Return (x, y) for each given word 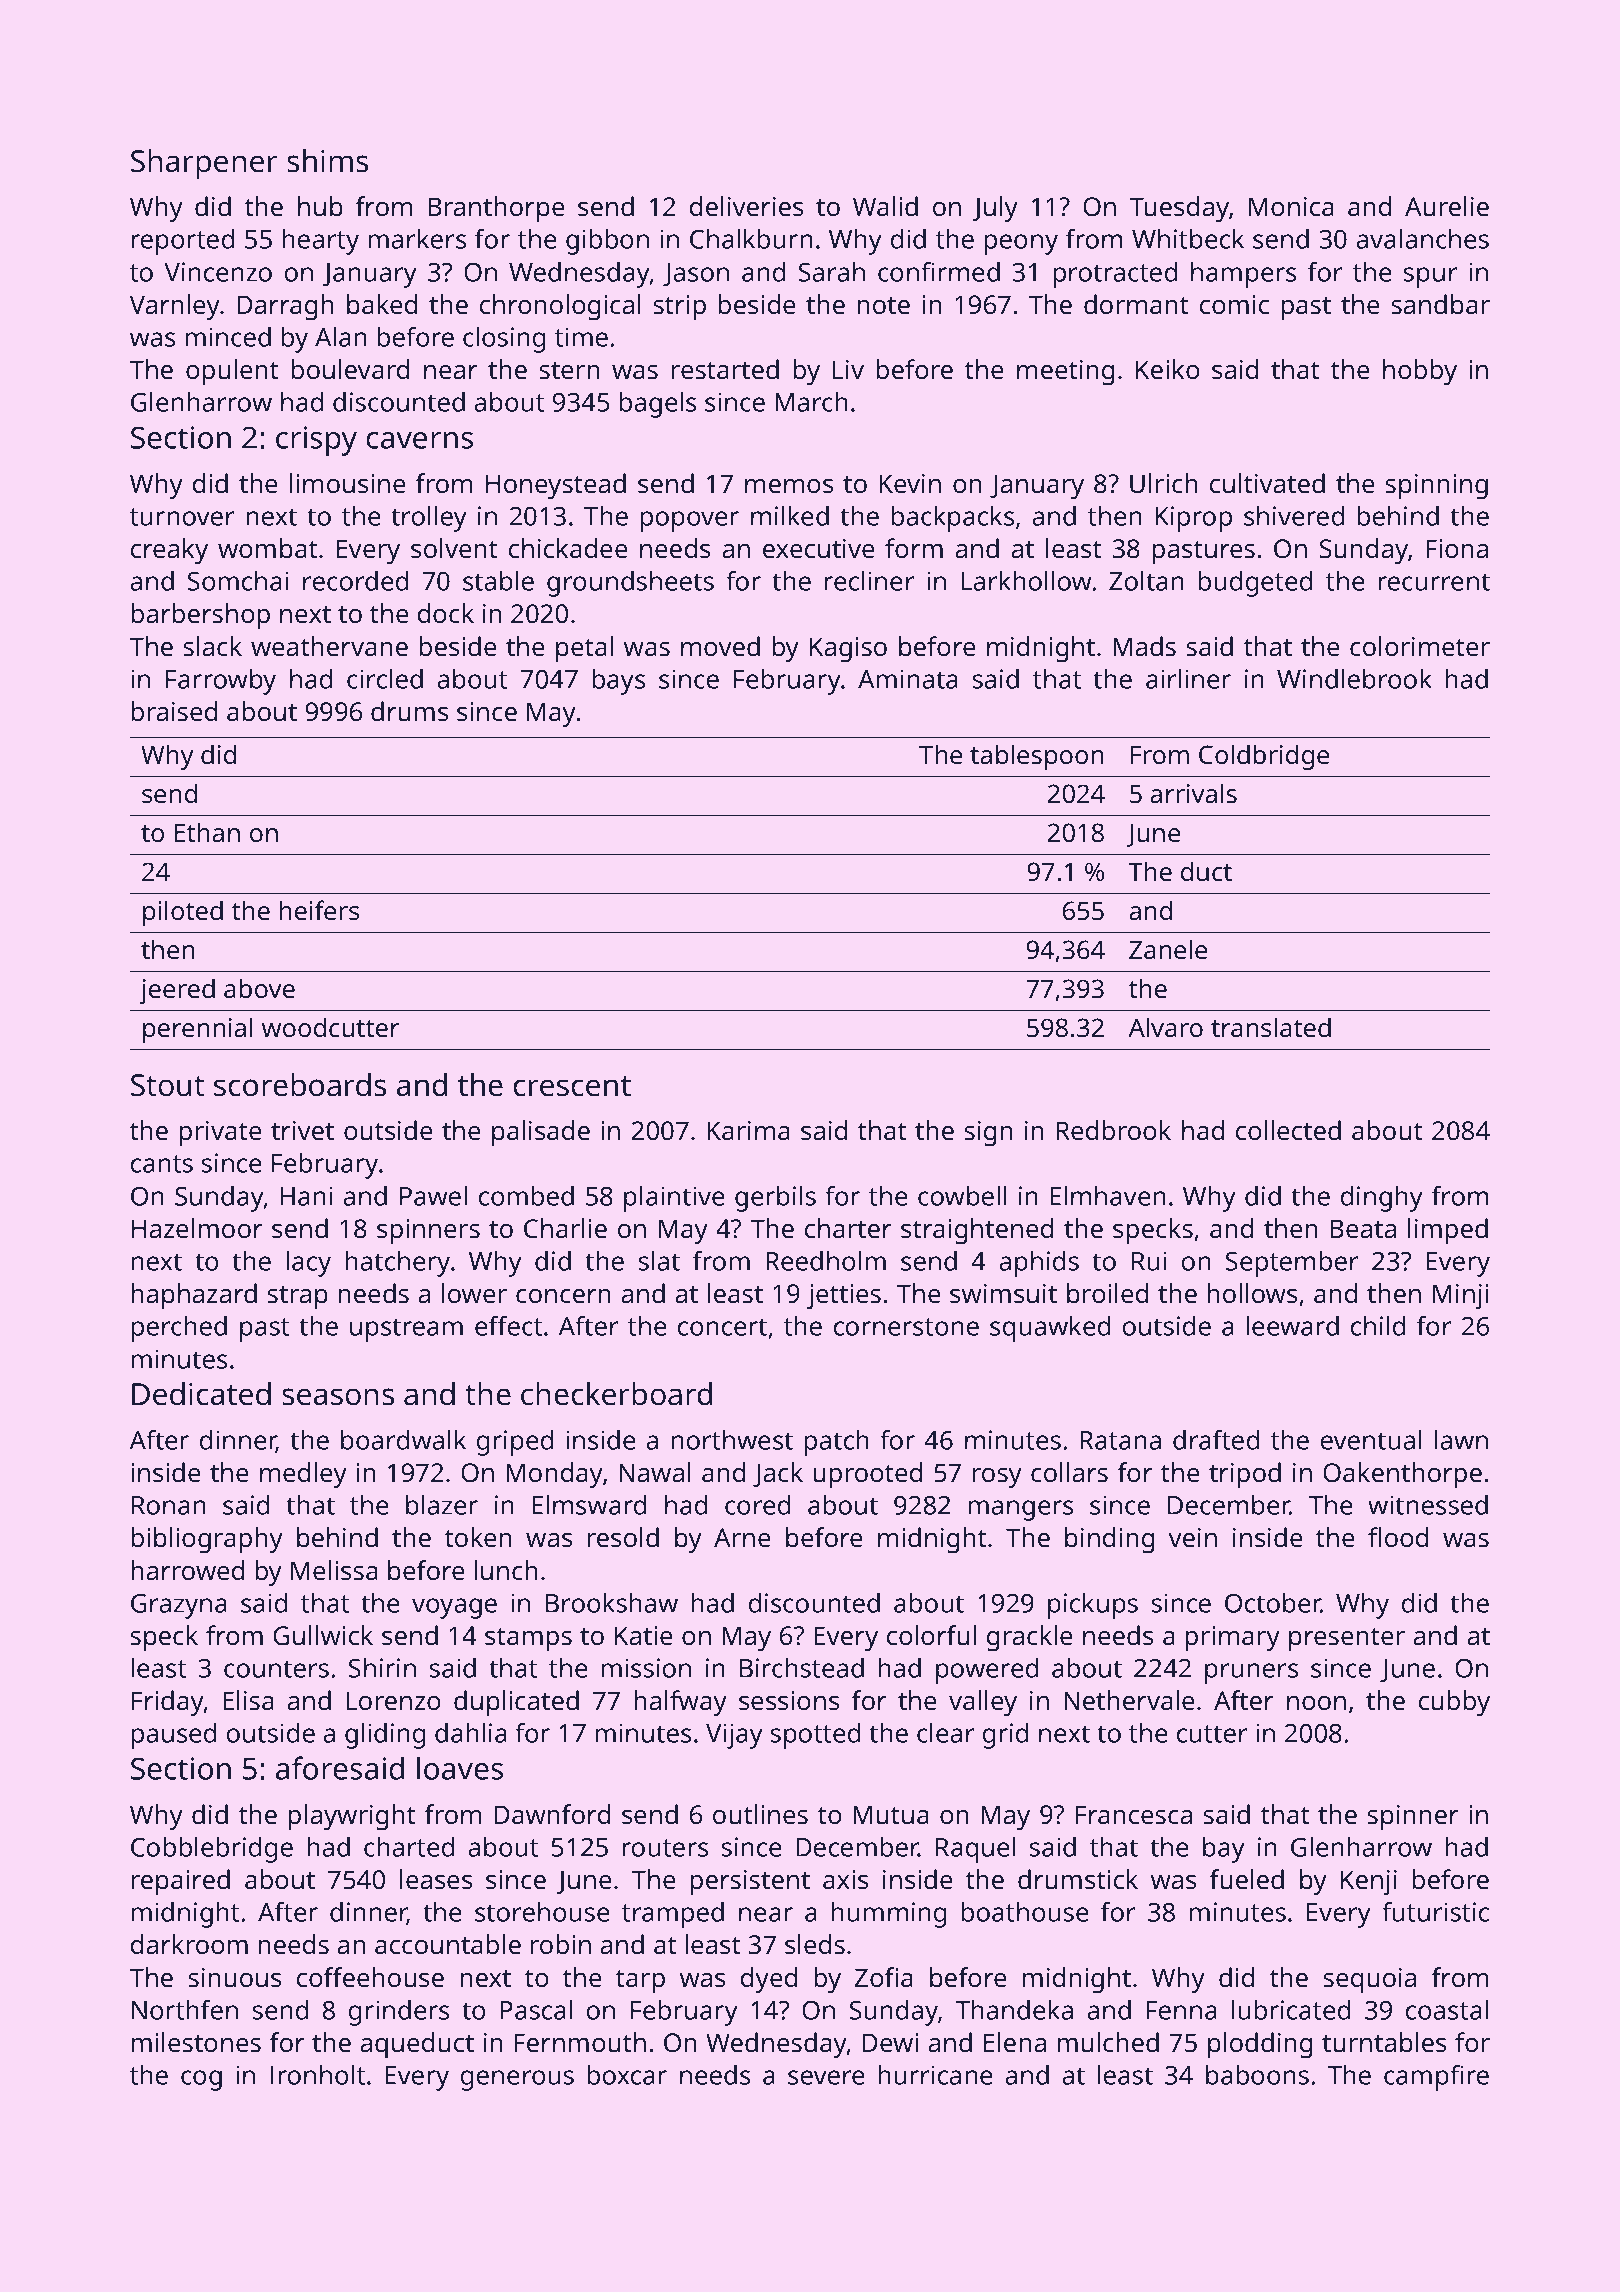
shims (327, 161)
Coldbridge (1264, 757)
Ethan (207, 832)
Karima (748, 1130)
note (883, 305)
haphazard (194, 1296)
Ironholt (318, 2075)
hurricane (935, 2075)
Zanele (1168, 949)
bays (618, 682)
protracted (1115, 275)
